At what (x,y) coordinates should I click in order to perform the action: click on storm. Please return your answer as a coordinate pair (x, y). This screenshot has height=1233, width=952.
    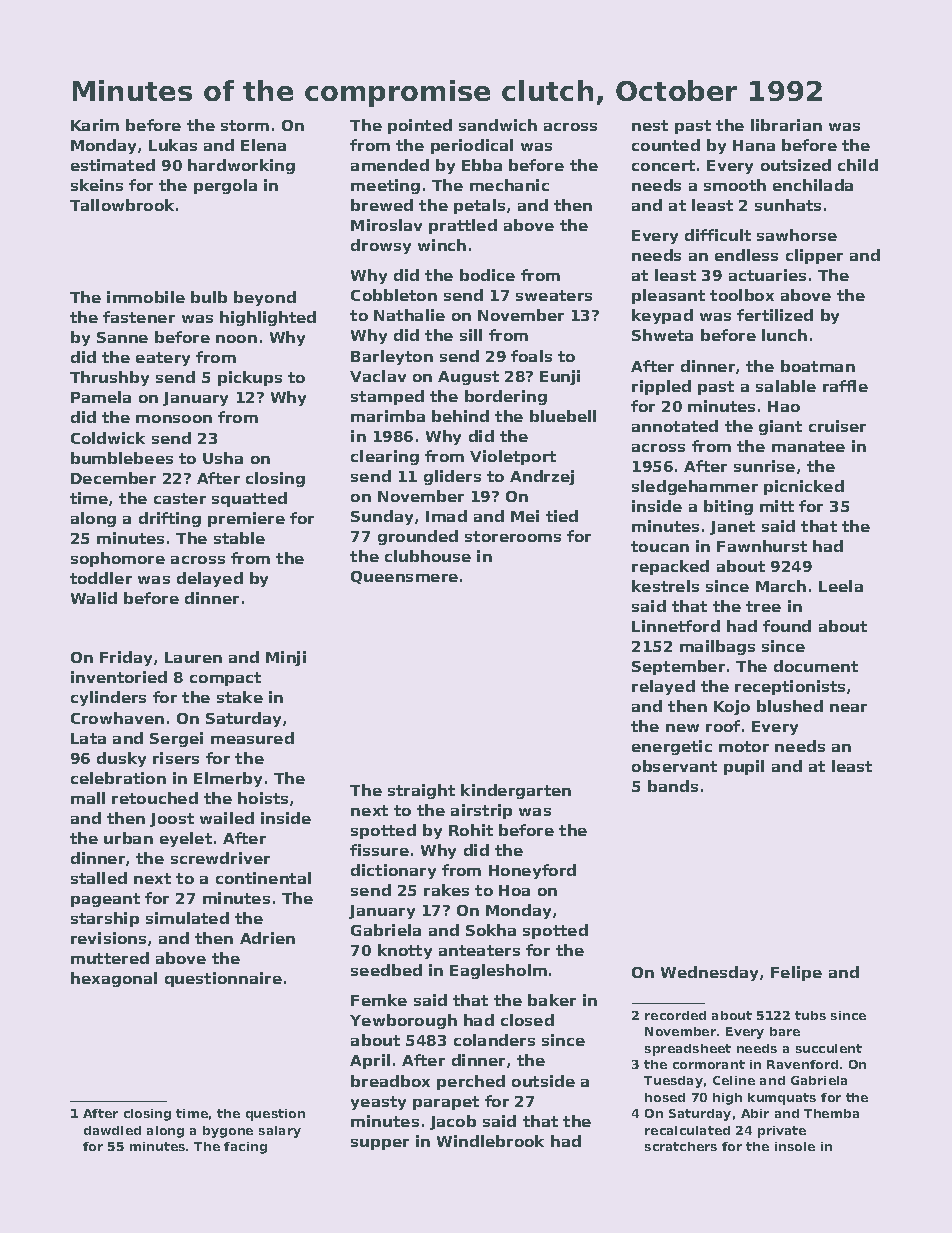
    Looking at the image, I should click on (245, 125).
